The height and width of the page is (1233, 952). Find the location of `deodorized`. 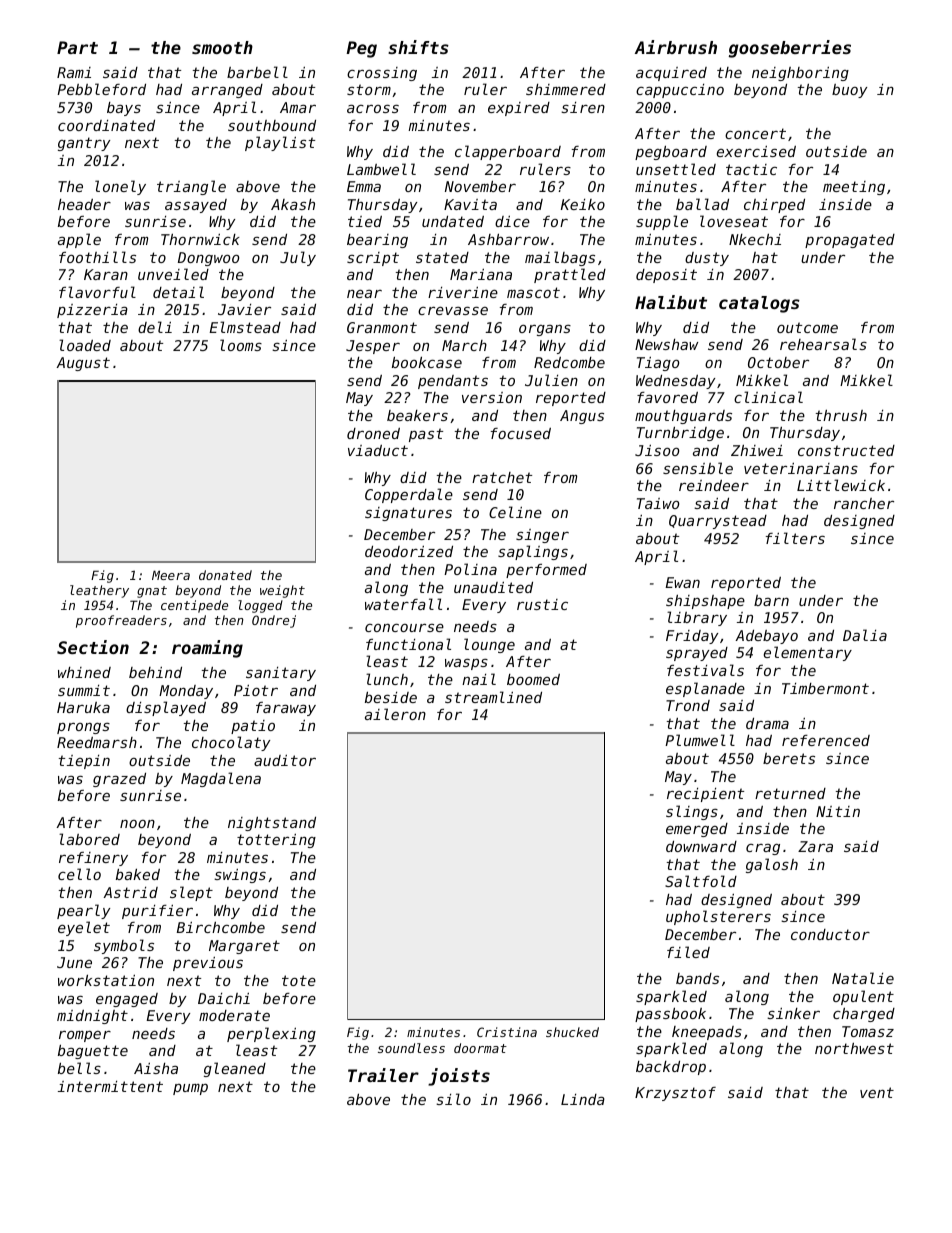

deodorized is located at coordinates (409, 551).
